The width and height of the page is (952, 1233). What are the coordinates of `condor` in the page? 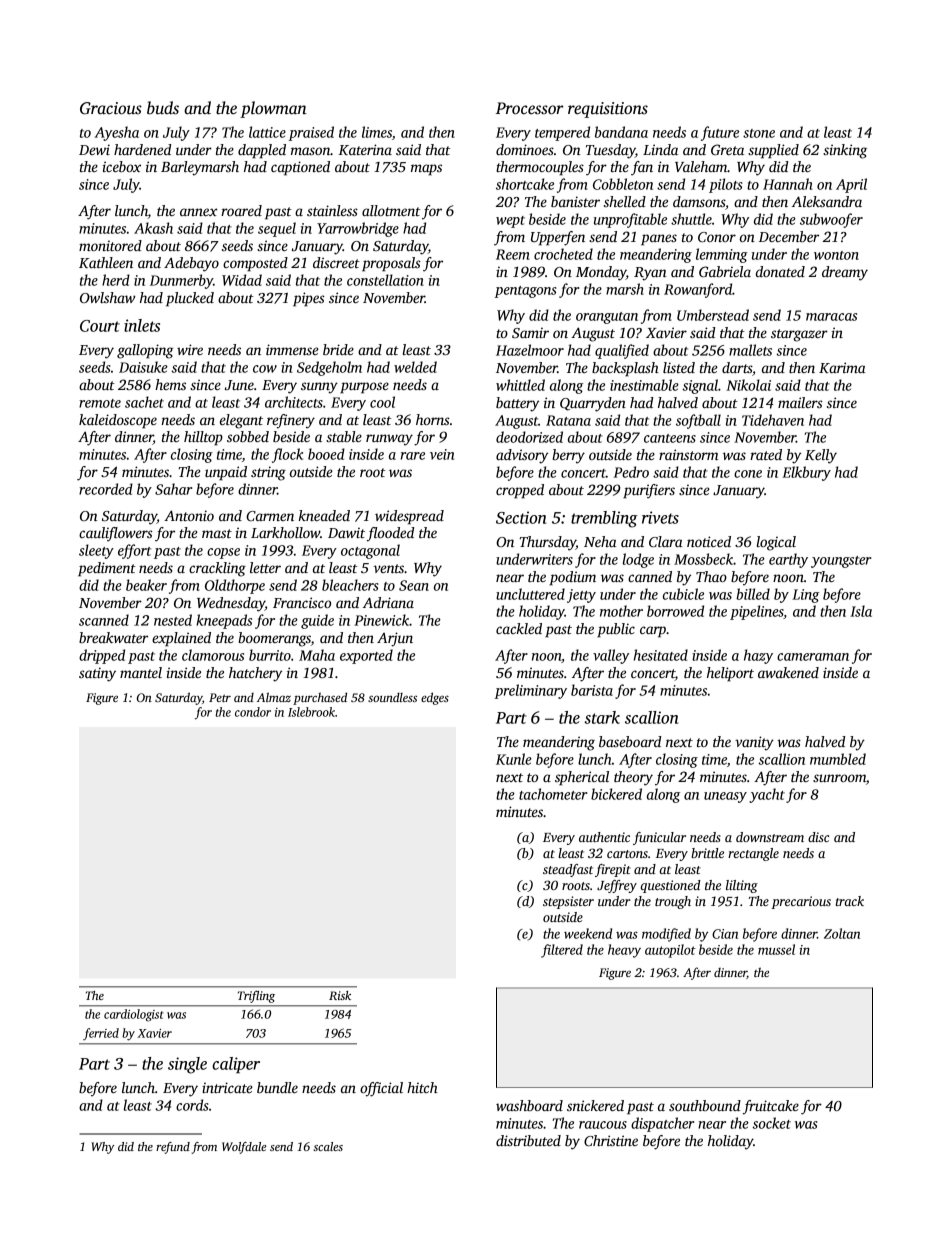 It's located at (253, 712).
